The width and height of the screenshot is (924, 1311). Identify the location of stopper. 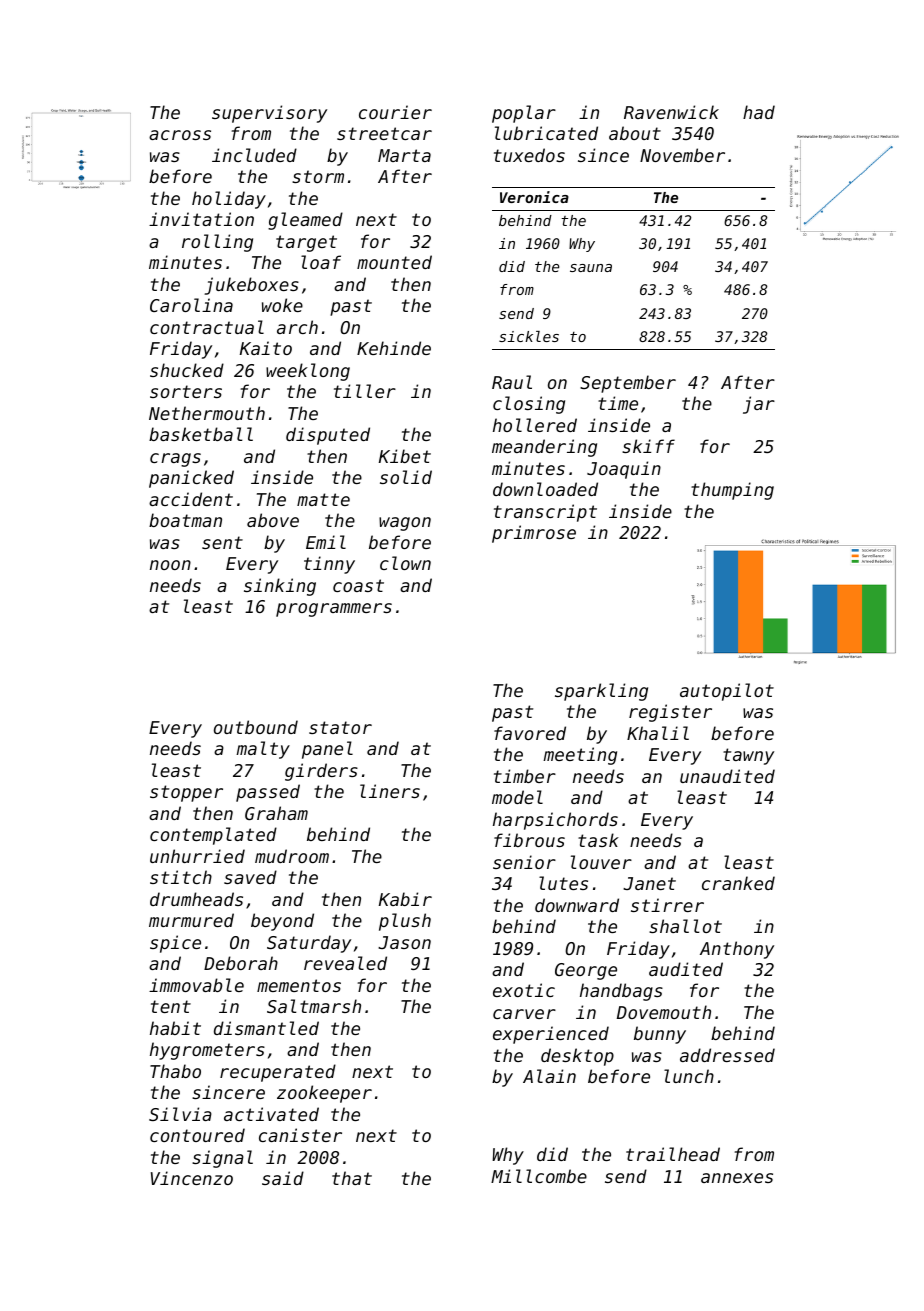
(186, 793).
